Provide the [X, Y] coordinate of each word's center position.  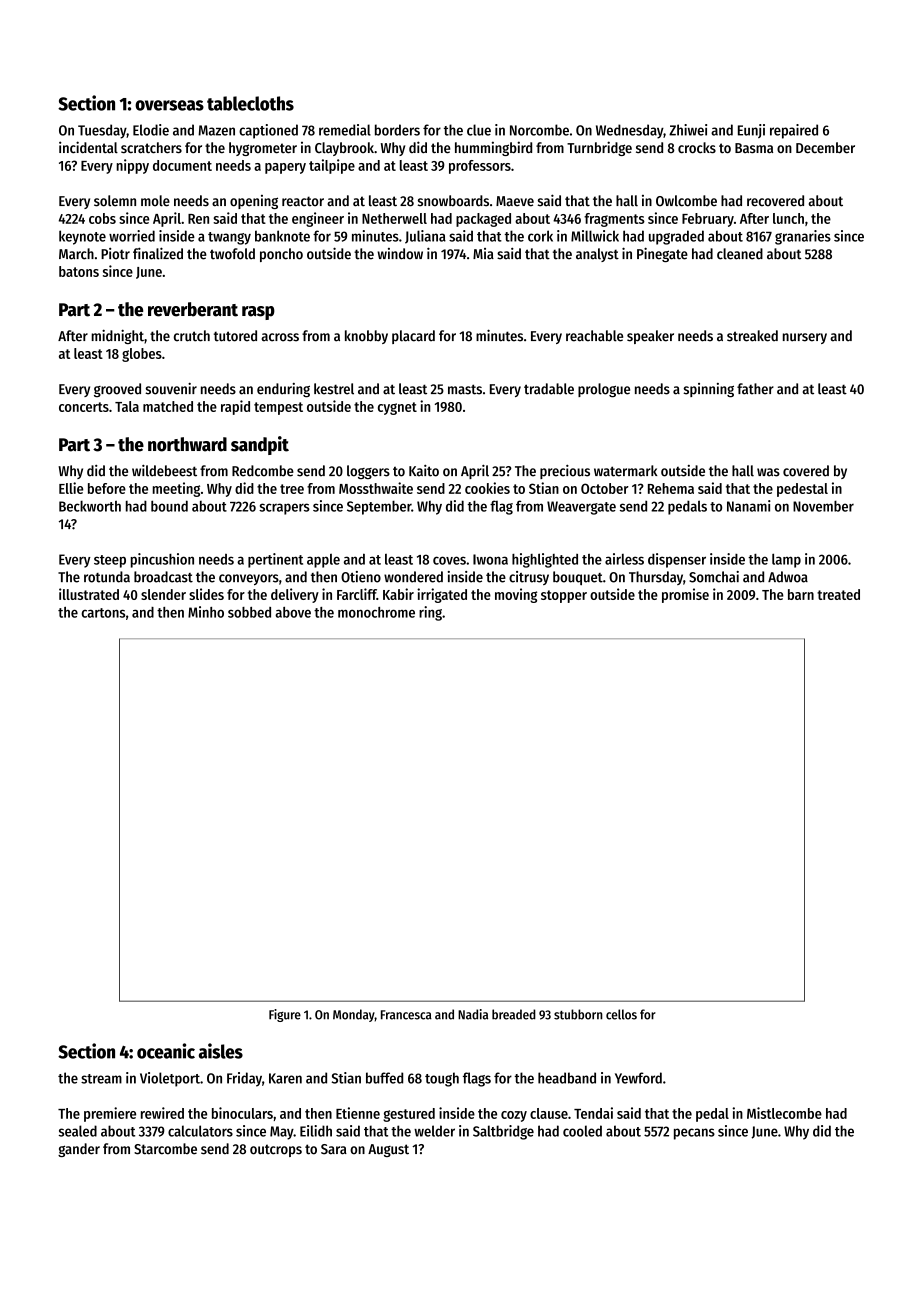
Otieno [361, 577]
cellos [621, 1014]
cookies [487, 488]
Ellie [71, 488]
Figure [285, 1015]
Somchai [714, 577]
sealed [78, 1131]
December [825, 148]
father [755, 389]
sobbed [249, 612]
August [388, 1150]
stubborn [578, 1014]
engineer [318, 219]
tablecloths [250, 103]
